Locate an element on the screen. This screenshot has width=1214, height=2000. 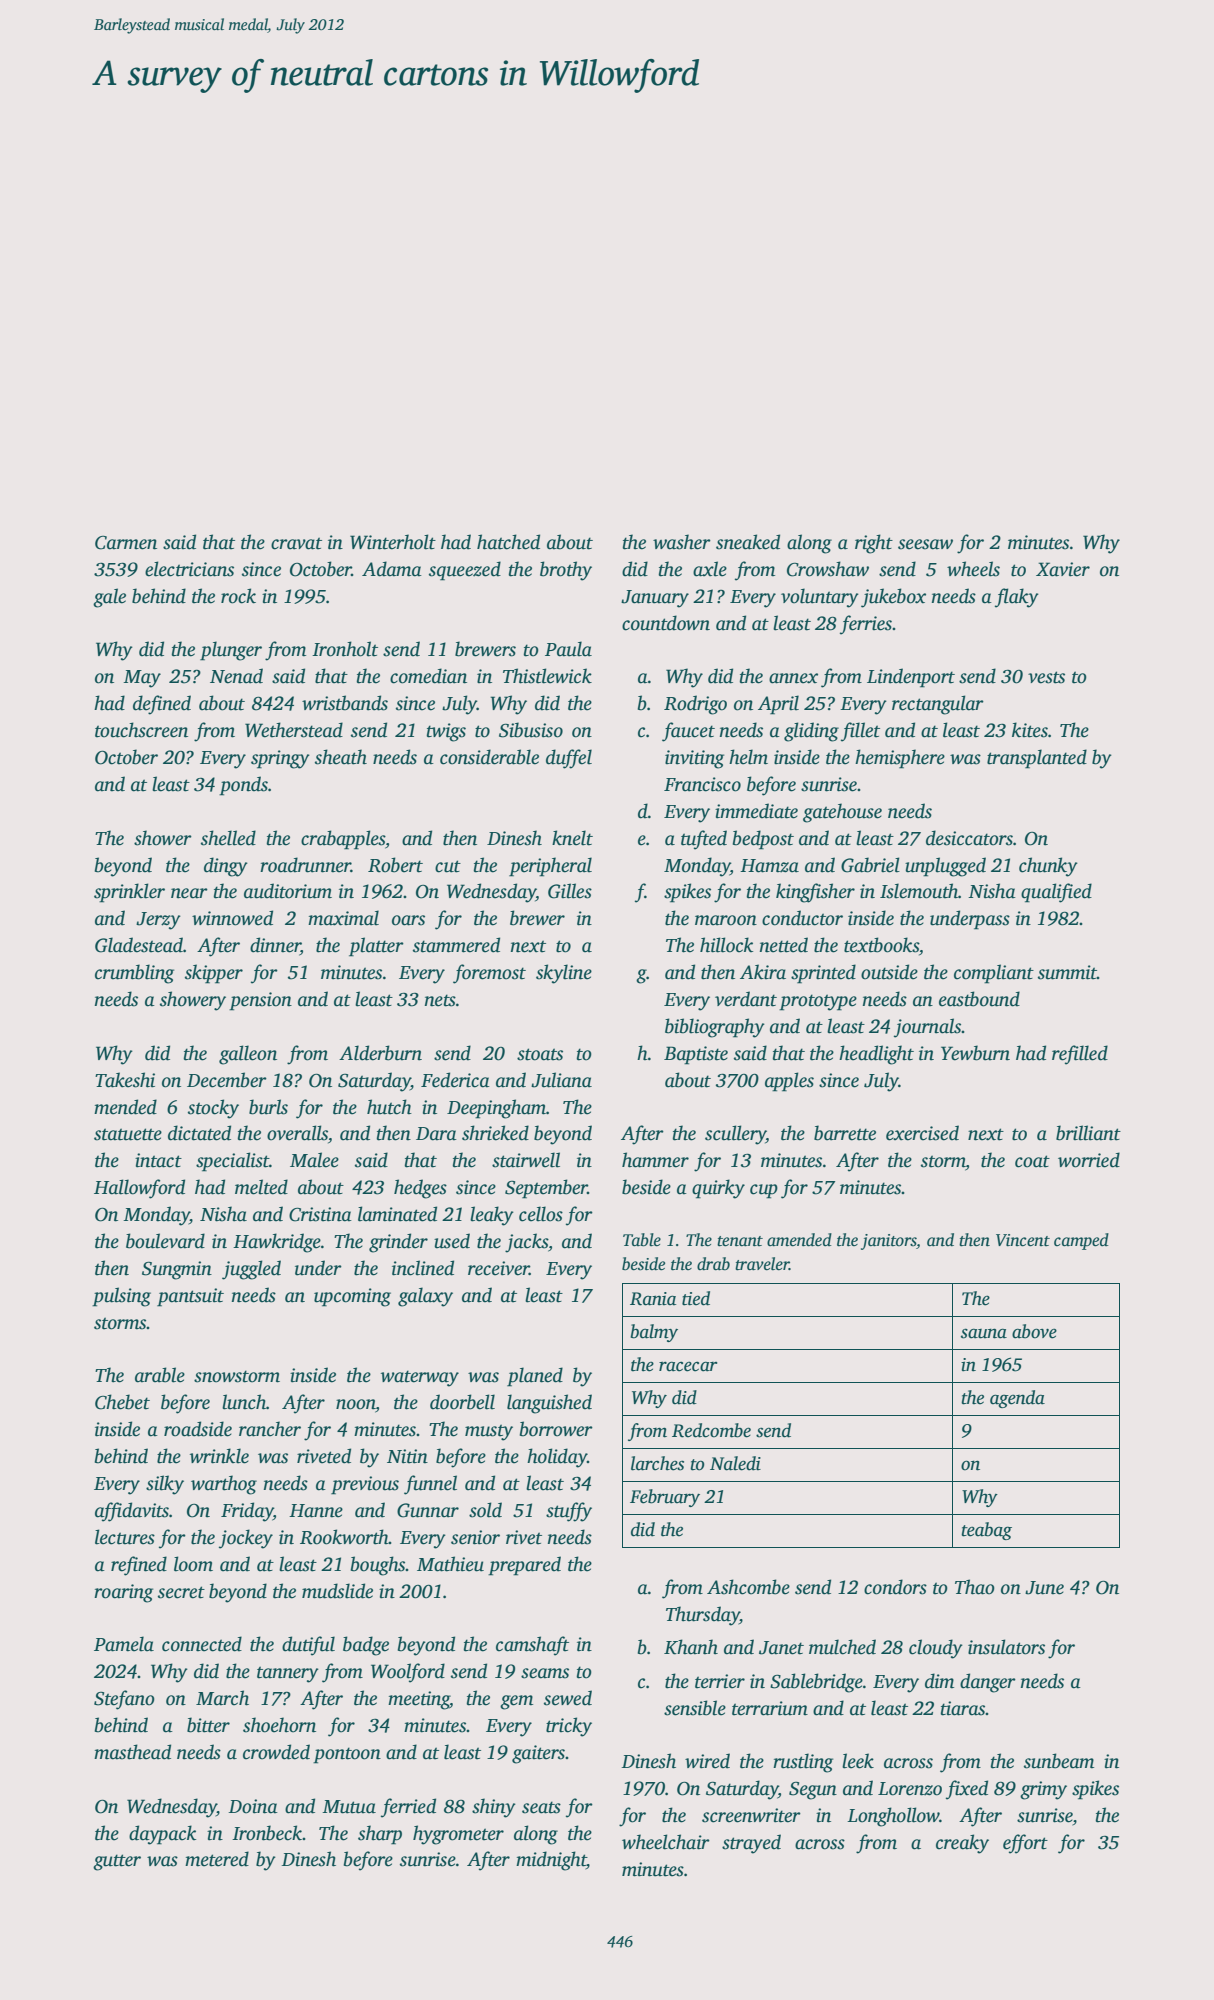
roaring is located at coordinates (123, 1593).
